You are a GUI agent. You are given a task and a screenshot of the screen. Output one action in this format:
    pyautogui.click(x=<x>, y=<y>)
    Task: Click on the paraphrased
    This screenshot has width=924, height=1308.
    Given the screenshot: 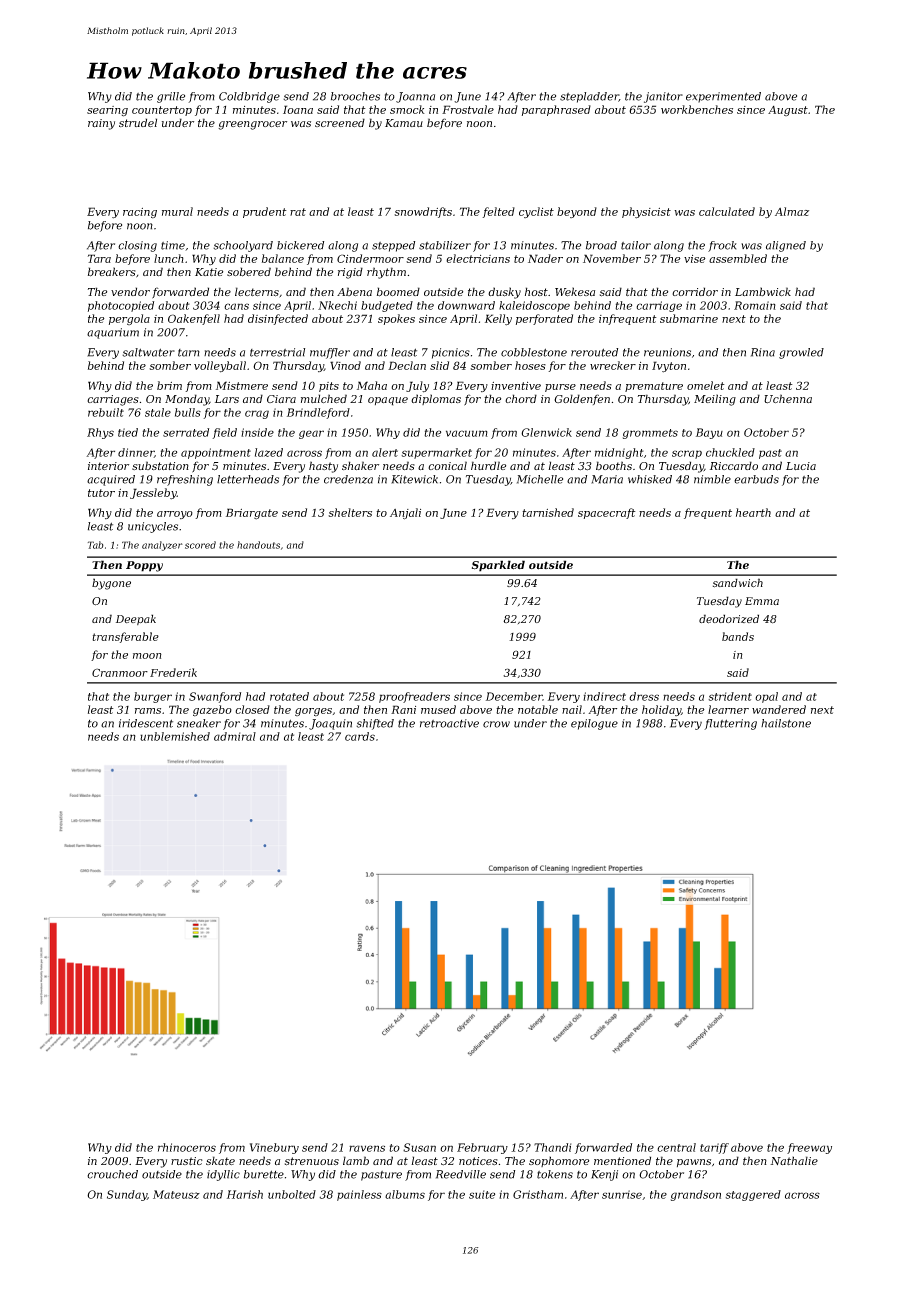 What is the action you would take?
    pyautogui.click(x=556, y=110)
